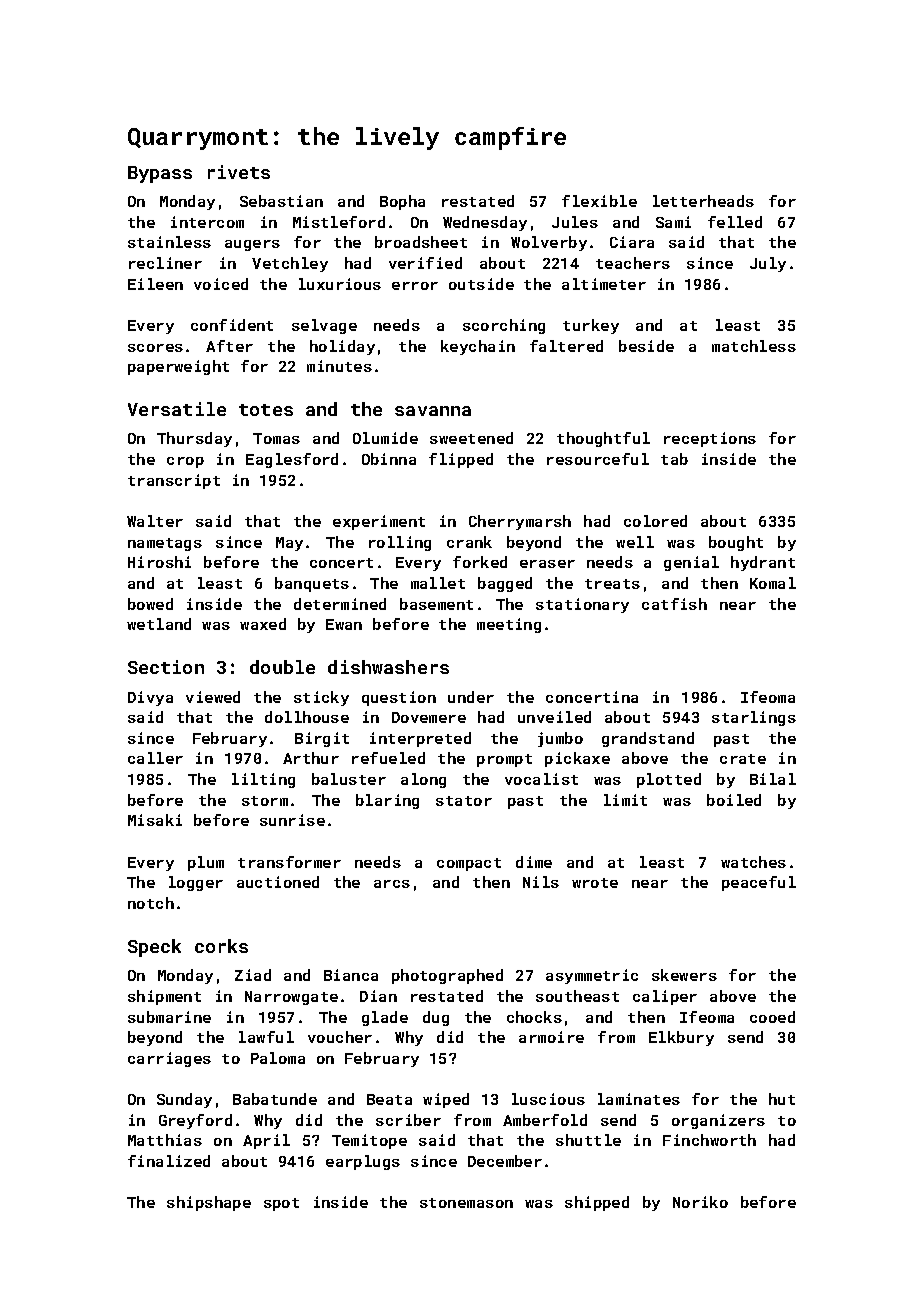 Image resolution: width=924 pixels, height=1314 pixels. Describe the element at coordinates (402, 202) in the page. I see `Bopha` at that location.
